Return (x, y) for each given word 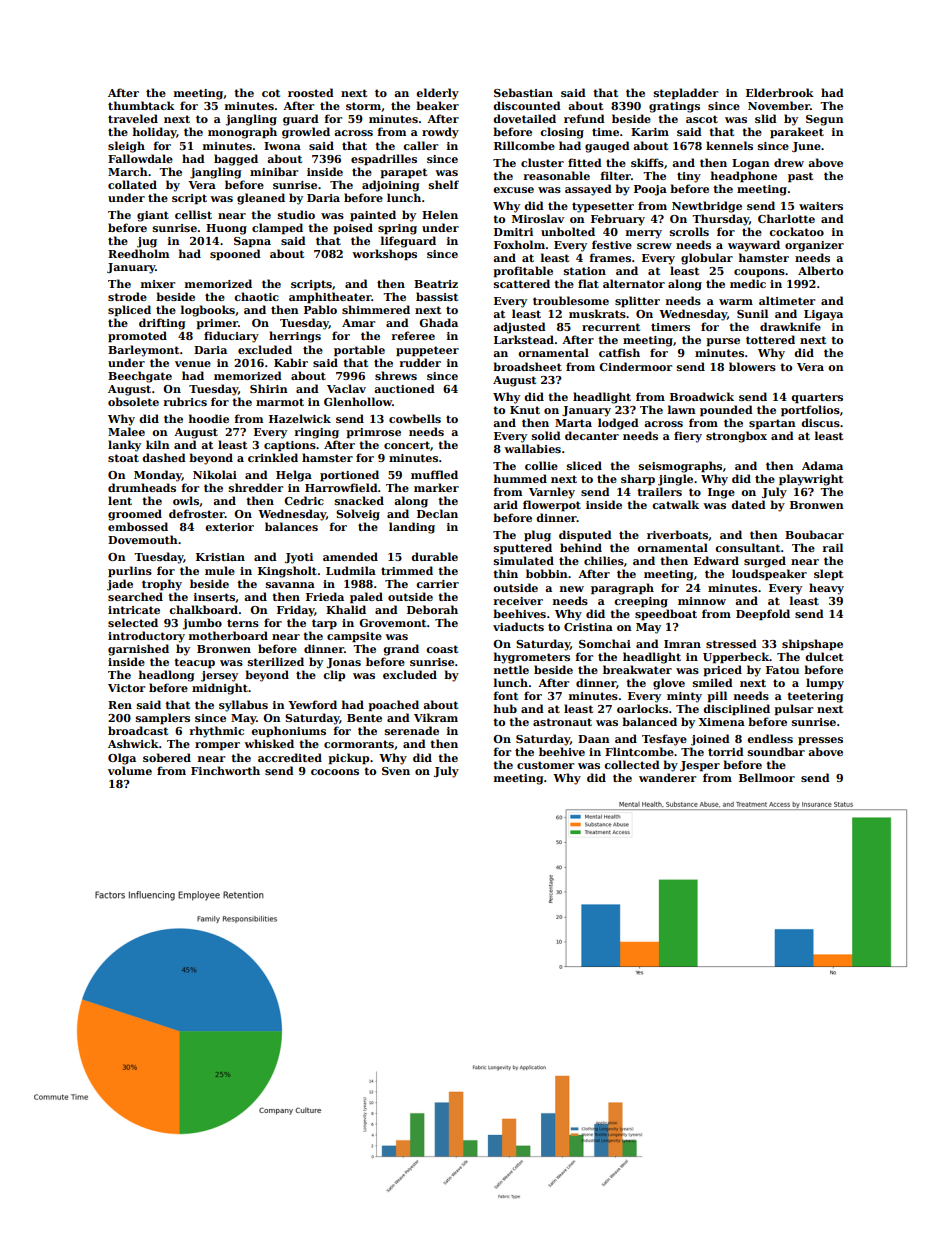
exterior (229, 527)
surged (765, 562)
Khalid (346, 609)
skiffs (647, 162)
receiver (518, 601)
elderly (437, 94)
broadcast (138, 730)
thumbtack (141, 105)
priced (722, 671)
